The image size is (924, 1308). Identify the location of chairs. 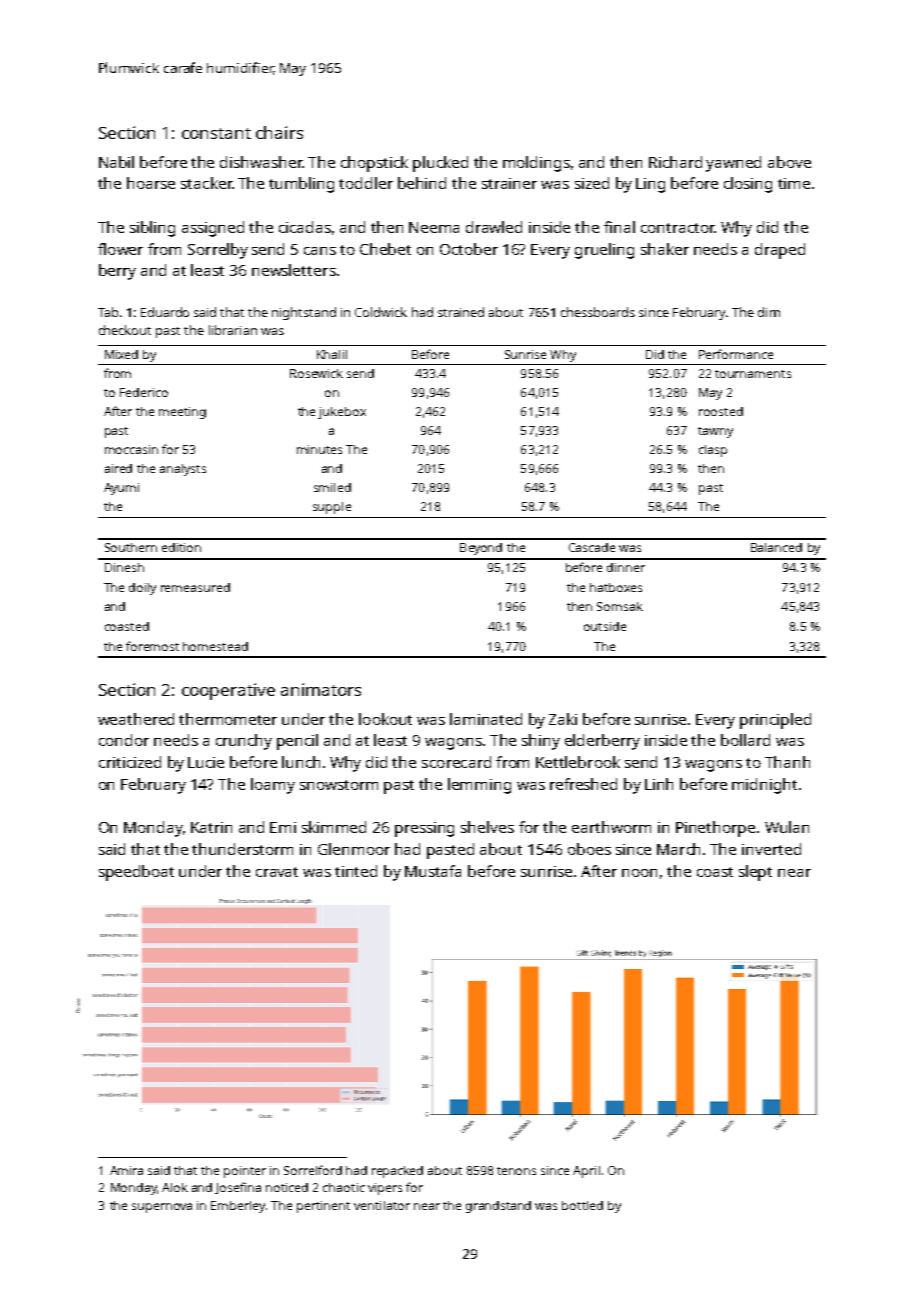
(279, 132).
